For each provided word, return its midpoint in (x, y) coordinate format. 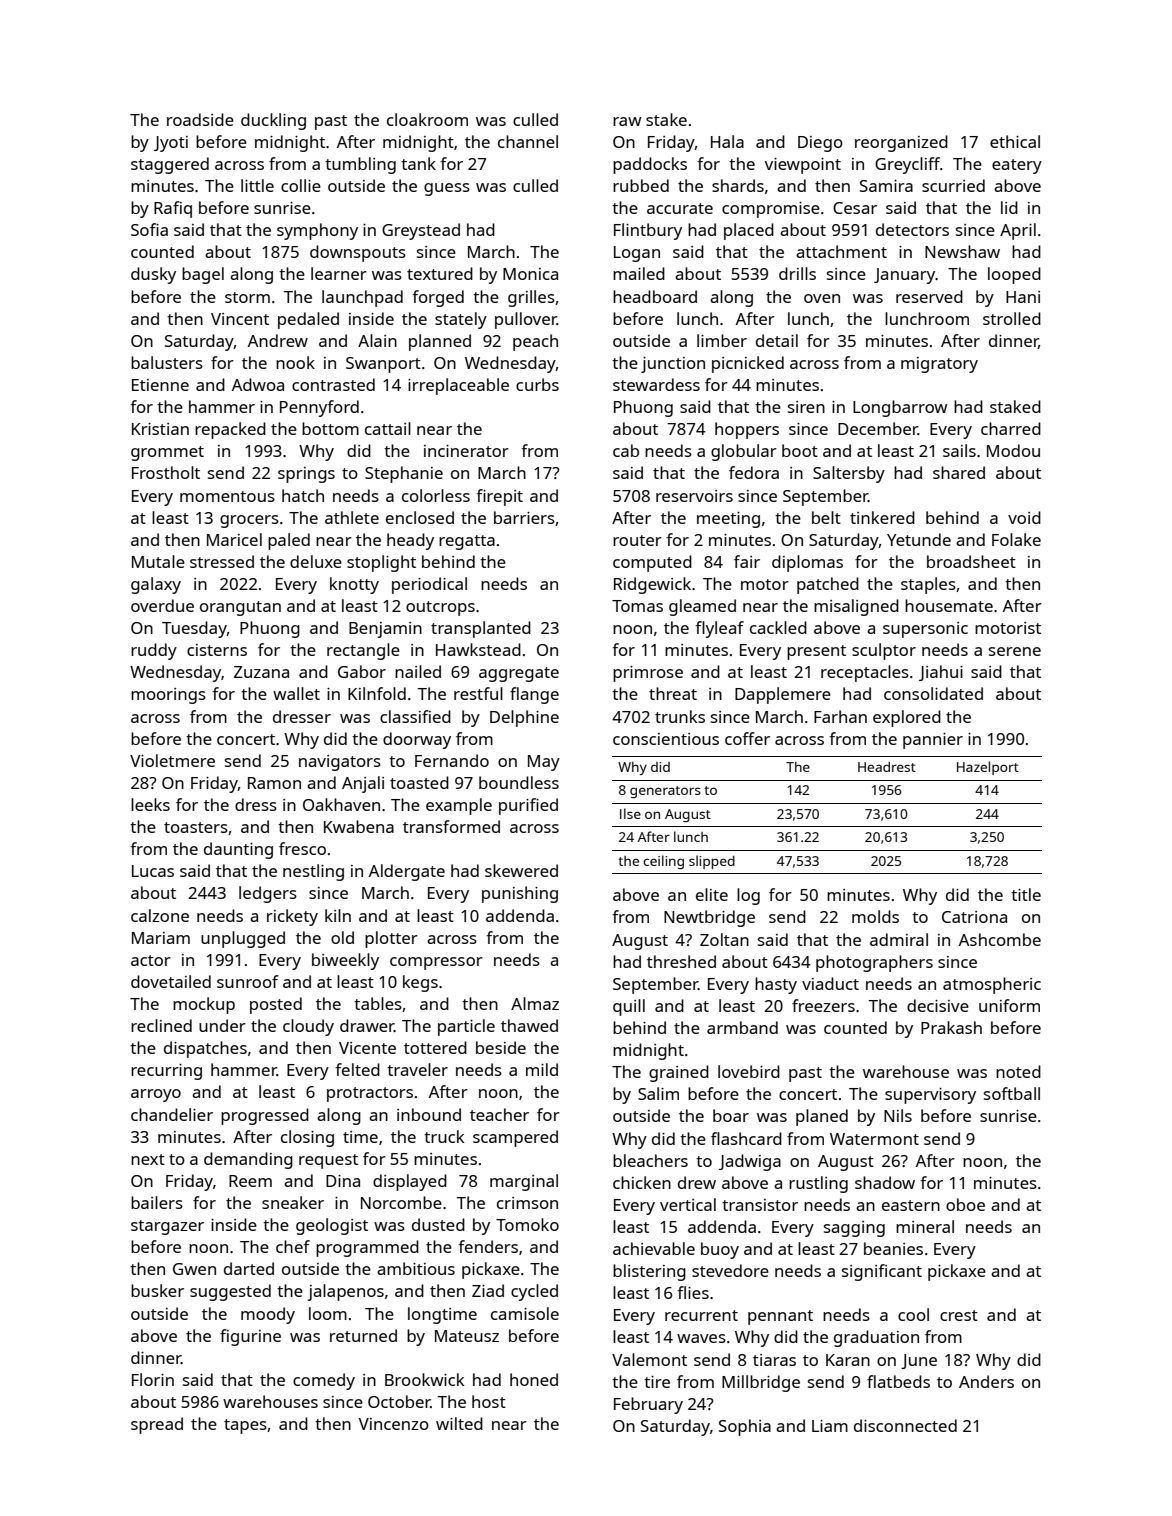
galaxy (156, 585)
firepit (499, 497)
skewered (521, 870)
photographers (874, 963)
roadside (200, 119)
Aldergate (407, 872)
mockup (204, 1005)
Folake (1016, 539)
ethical (1015, 141)
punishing (520, 894)
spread (157, 1425)
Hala (727, 141)
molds (875, 916)
